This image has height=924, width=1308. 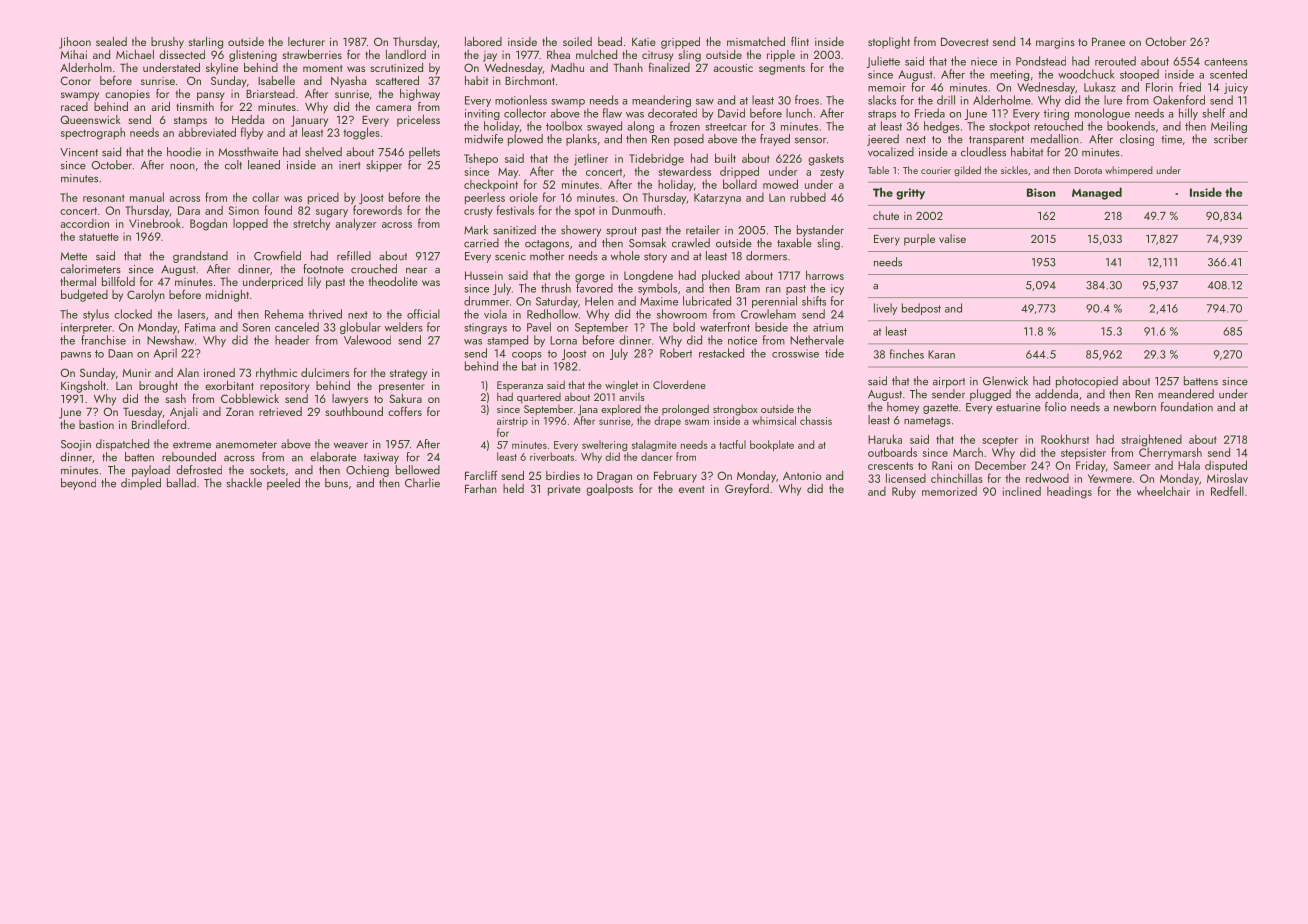 What do you see at coordinates (306, 41) in the image?
I see `lecturer` at bounding box center [306, 41].
